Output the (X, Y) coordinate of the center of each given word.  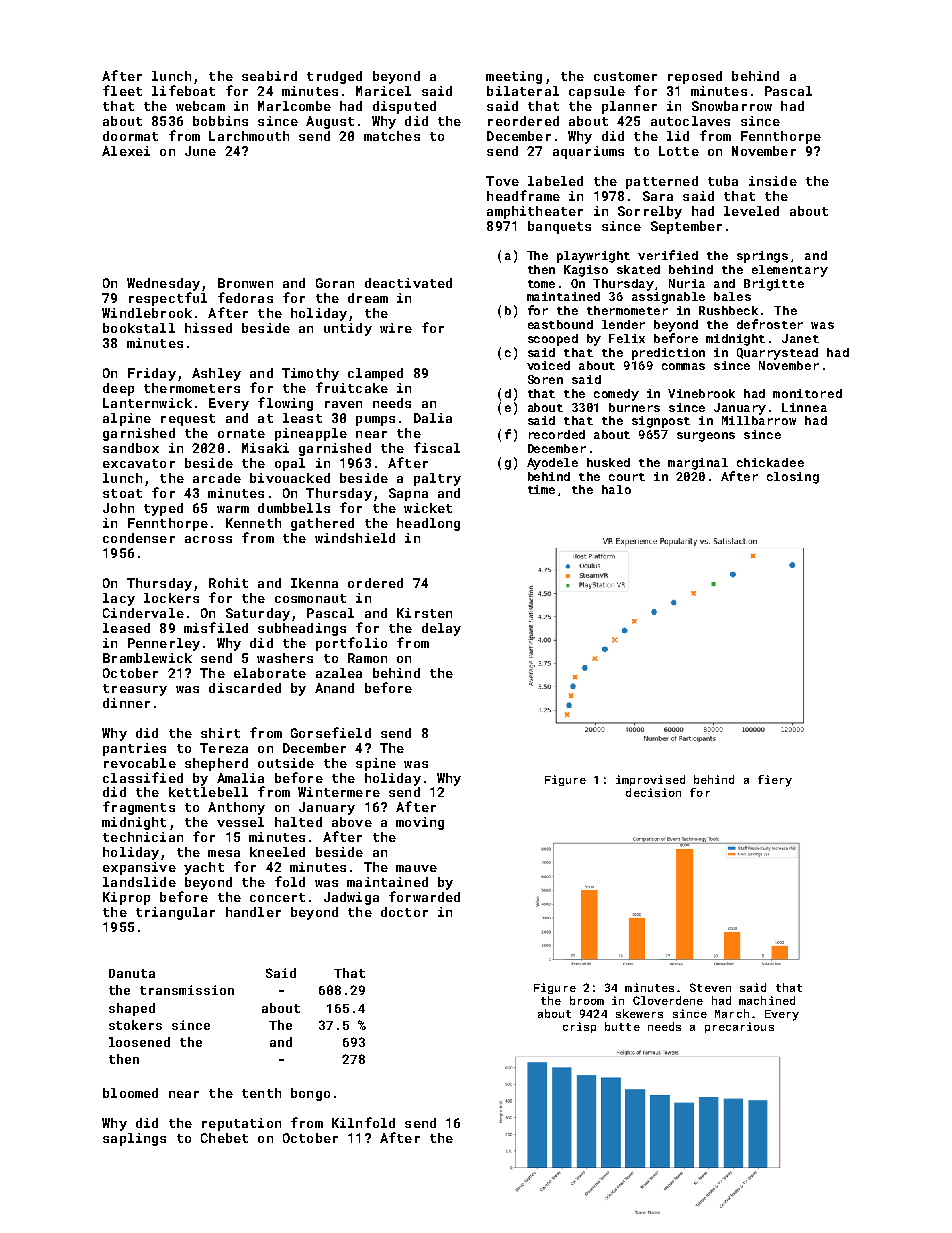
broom (587, 1000)
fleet (122, 90)
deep (118, 389)
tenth (261, 1093)
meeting (514, 77)
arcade (217, 478)
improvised (650, 780)
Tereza (224, 748)
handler (253, 912)
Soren (545, 379)
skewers (639, 1013)
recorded (557, 434)
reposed (695, 77)
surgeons (706, 437)
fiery (775, 781)
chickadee (770, 462)
